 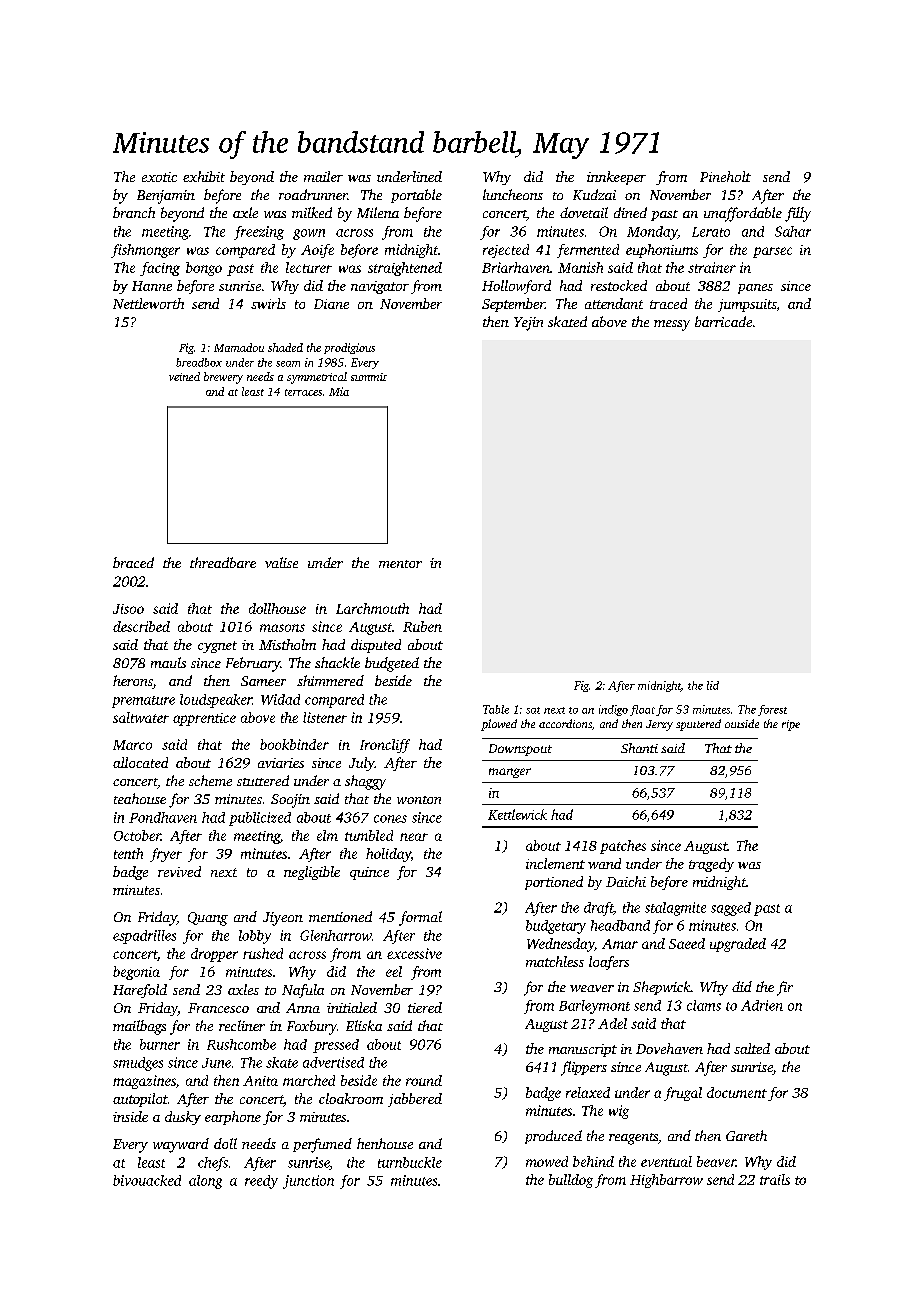 What do you see at coordinates (592, 988) in the document?
I see `weaver` at bounding box center [592, 988].
